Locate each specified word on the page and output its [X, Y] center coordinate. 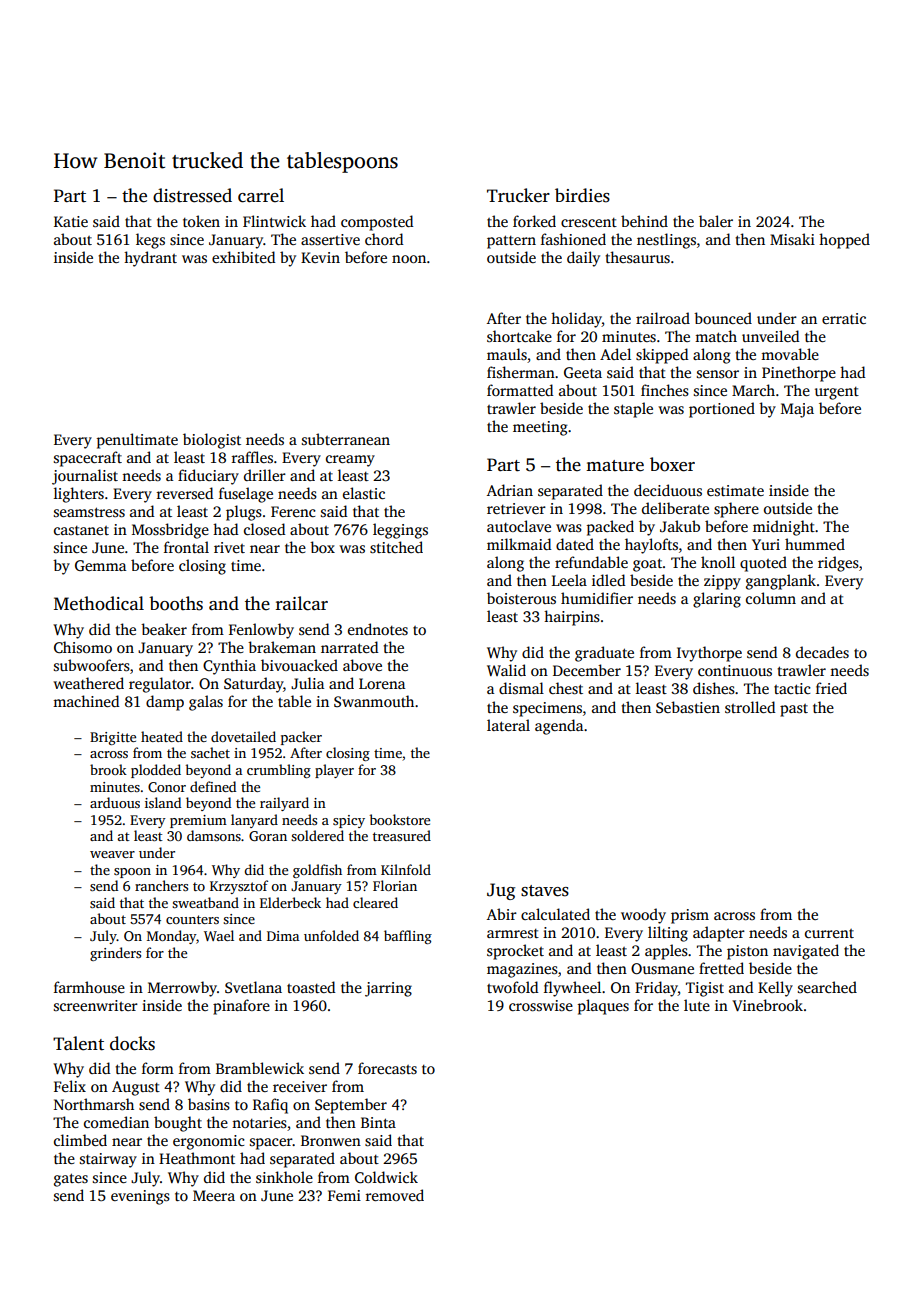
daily [583, 259]
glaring [717, 600]
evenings [140, 1197]
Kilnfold [406, 869]
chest [566, 688]
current [829, 933]
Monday [171, 937]
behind [644, 221]
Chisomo [83, 647]
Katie [71, 221]
